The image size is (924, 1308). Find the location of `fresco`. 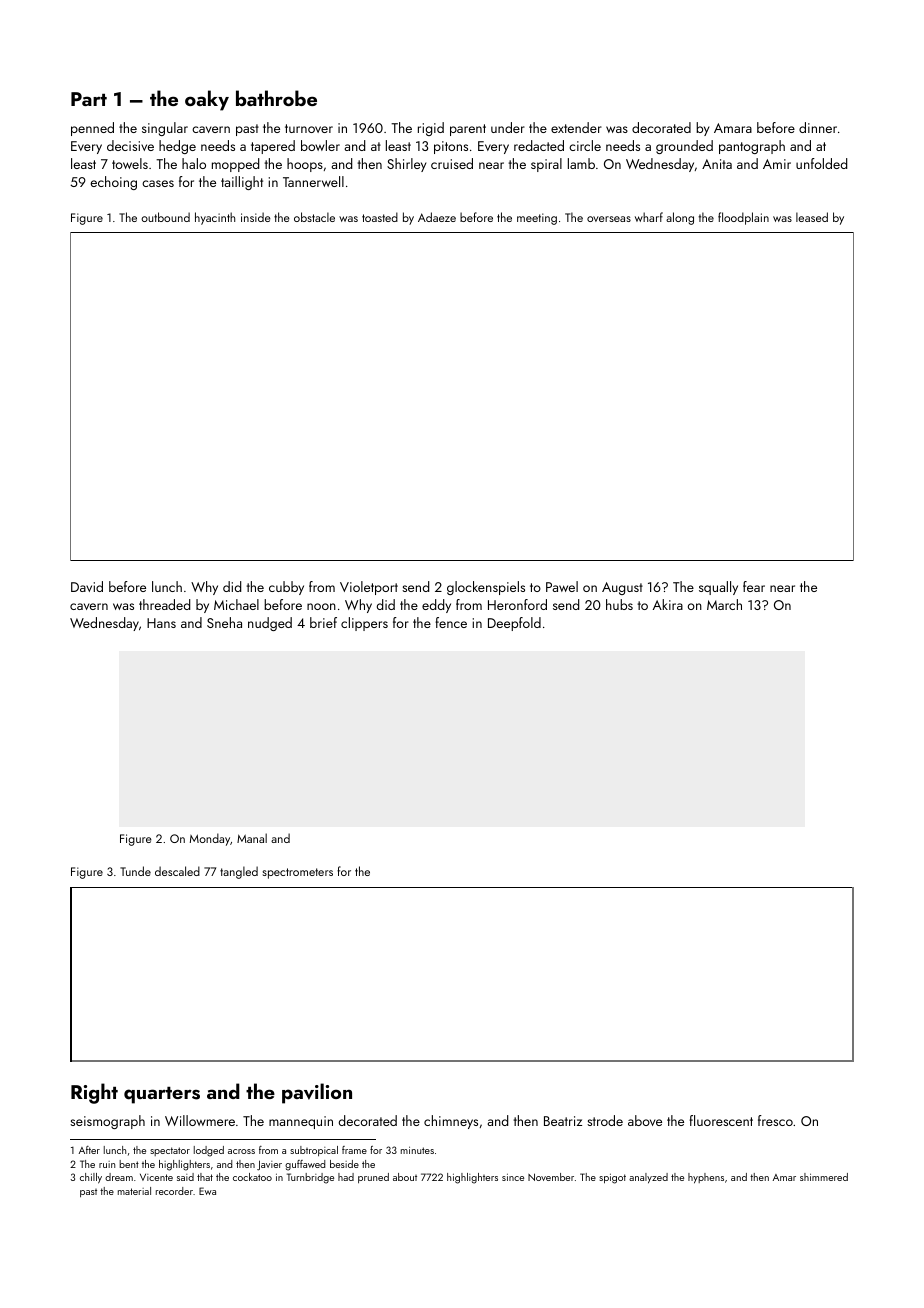

fresco is located at coordinates (775, 1120).
